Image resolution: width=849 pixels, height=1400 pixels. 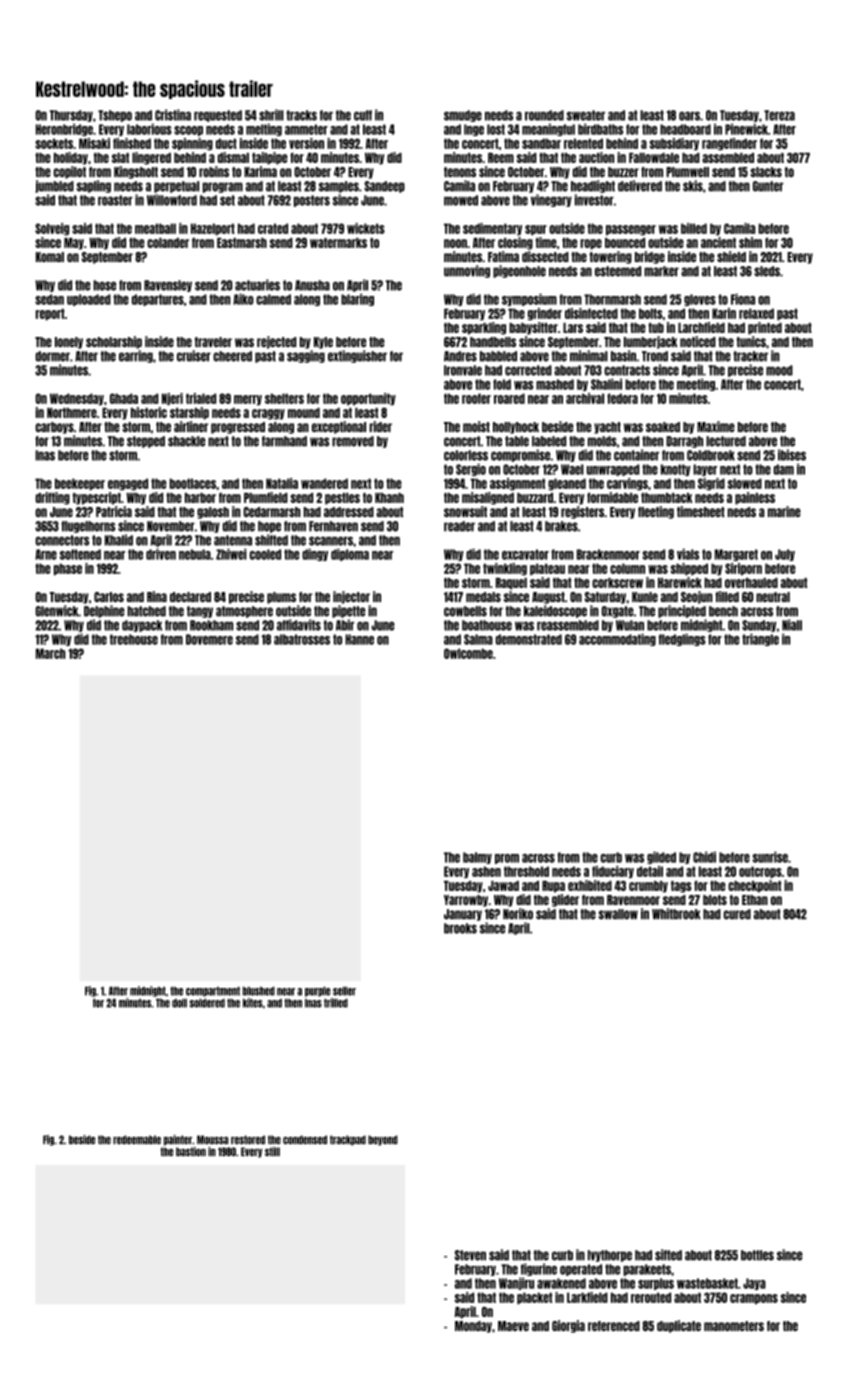 What do you see at coordinates (610, 1256) in the screenshot?
I see `Ivythorpe` at bounding box center [610, 1256].
